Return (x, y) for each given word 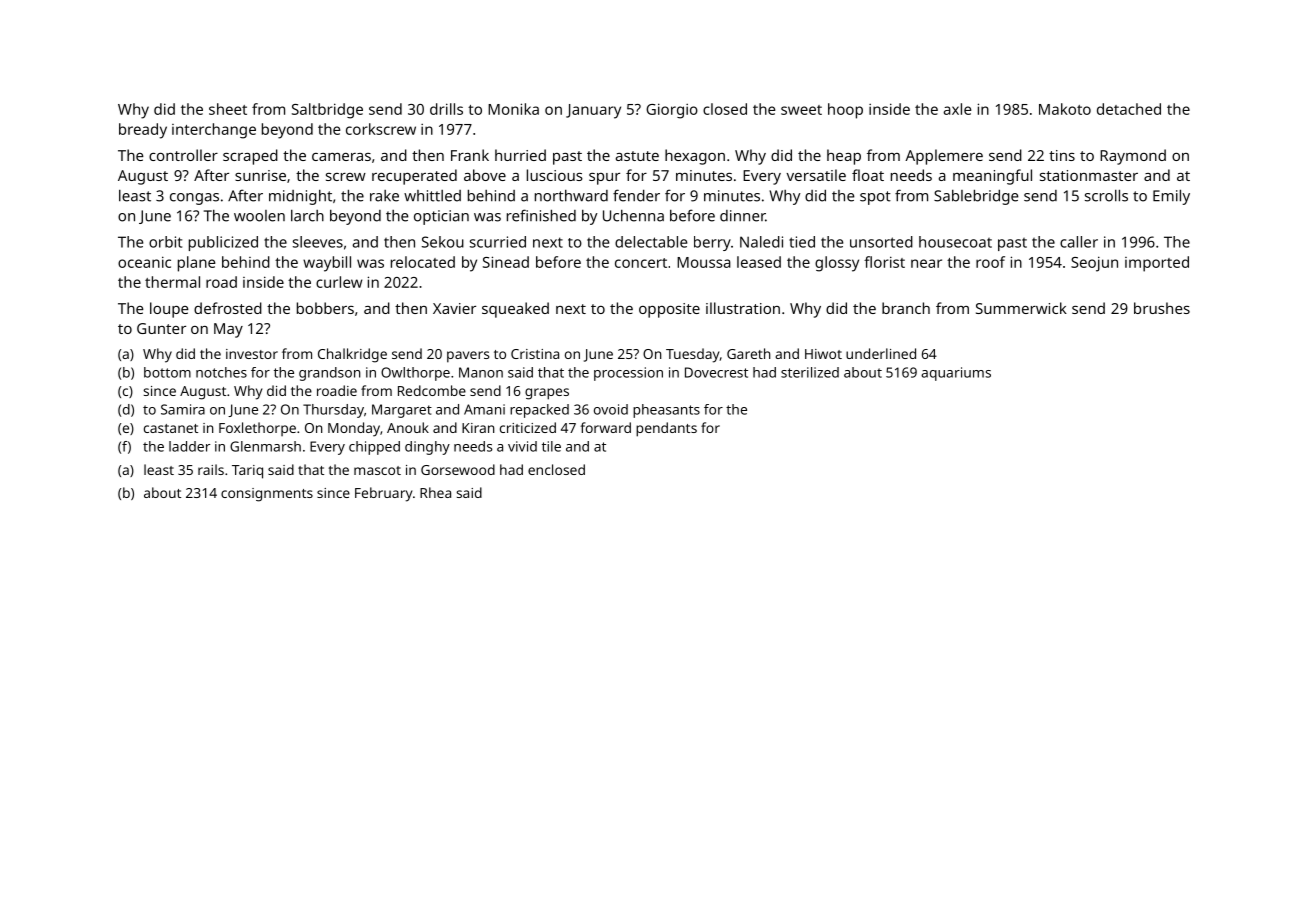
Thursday (333, 411)
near (926, 263)
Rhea (435, 492)
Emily (1171, 197)
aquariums (956, 374)
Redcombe (432, 390)
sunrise (260, 175)
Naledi (761, 242)
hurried (520, 155)
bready (143, 131)
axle (958, 109)
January (593, 111)
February (383, 494)
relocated (423, 262)
